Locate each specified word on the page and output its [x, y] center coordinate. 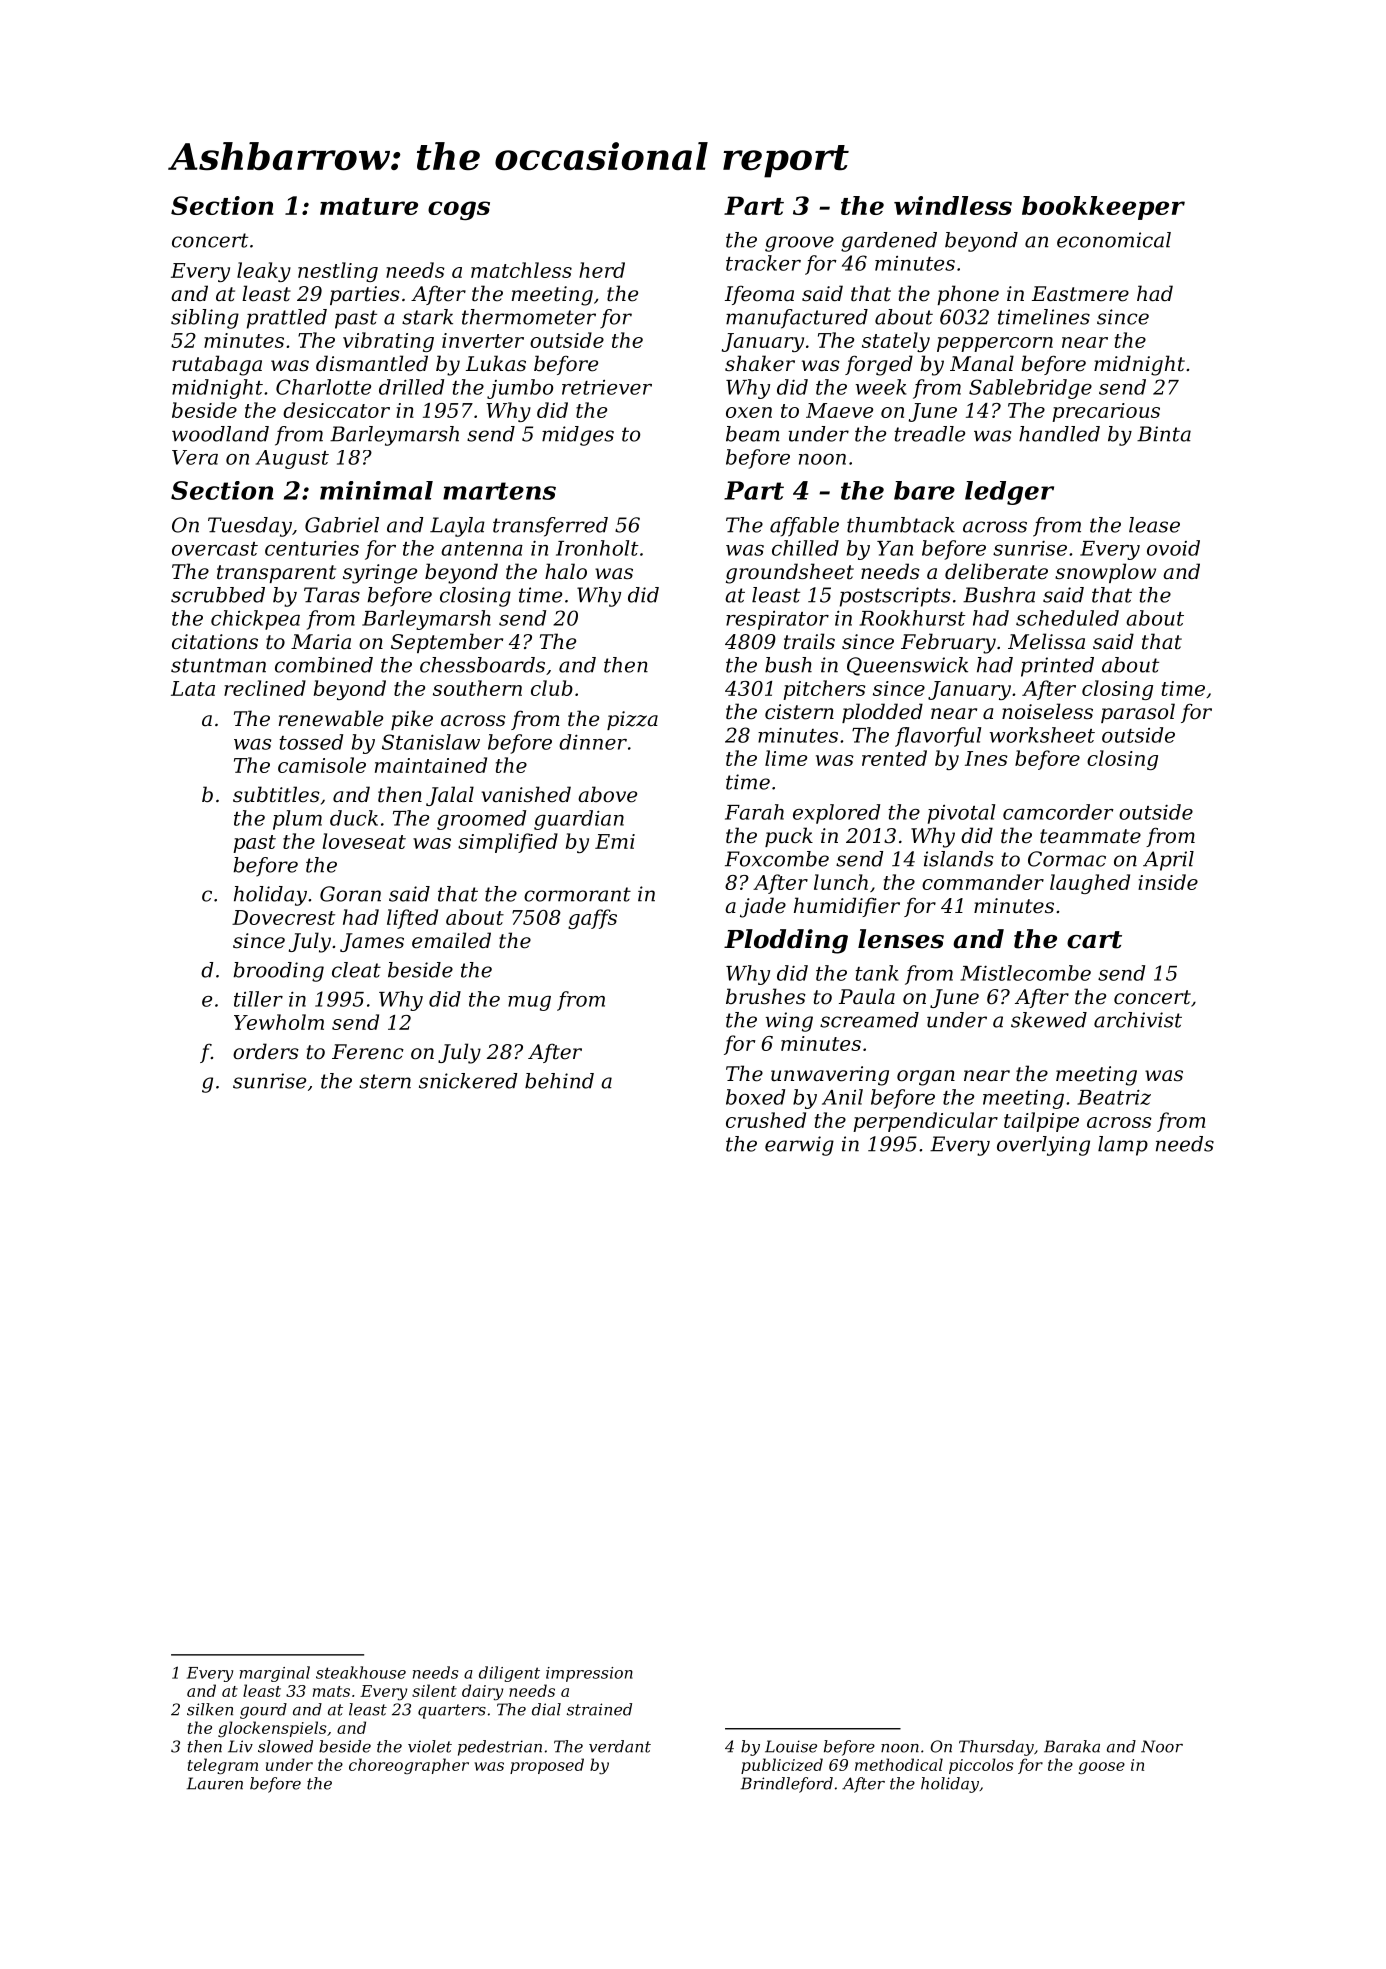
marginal [275, 1674]
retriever [607, 387]
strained [599, 1709]
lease [1154, 525]
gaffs [592, 919]
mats [331, 1691]
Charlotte [323, 387]
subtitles [276, 794]
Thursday [996, 1748]
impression [589, 1674]
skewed [1049, 1020]
